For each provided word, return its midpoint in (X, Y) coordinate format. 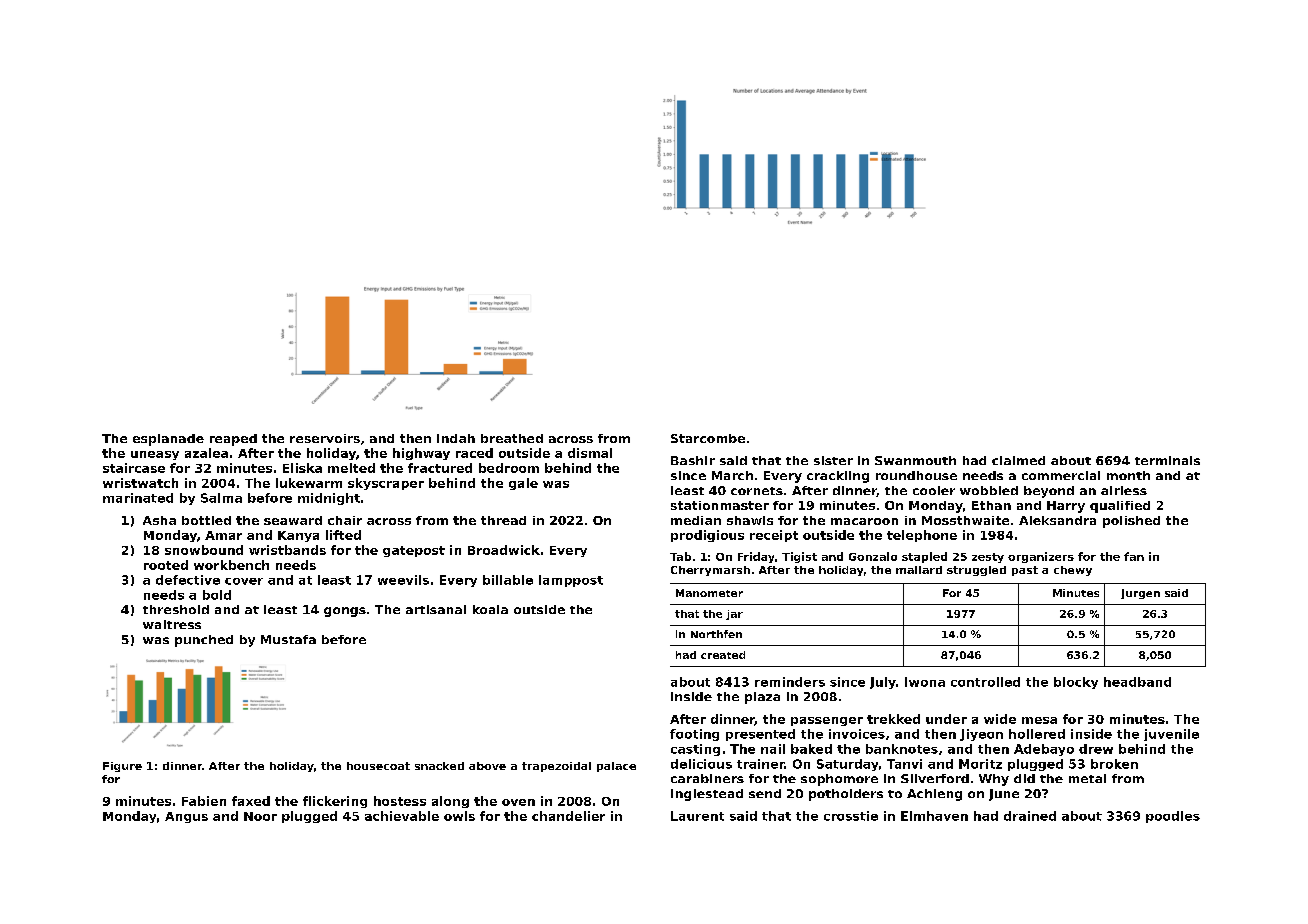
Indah (456, 438)
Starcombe (708, 438)
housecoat (378, 766)
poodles (1173, 817)
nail (773, 749)
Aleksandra (1057, 520)
